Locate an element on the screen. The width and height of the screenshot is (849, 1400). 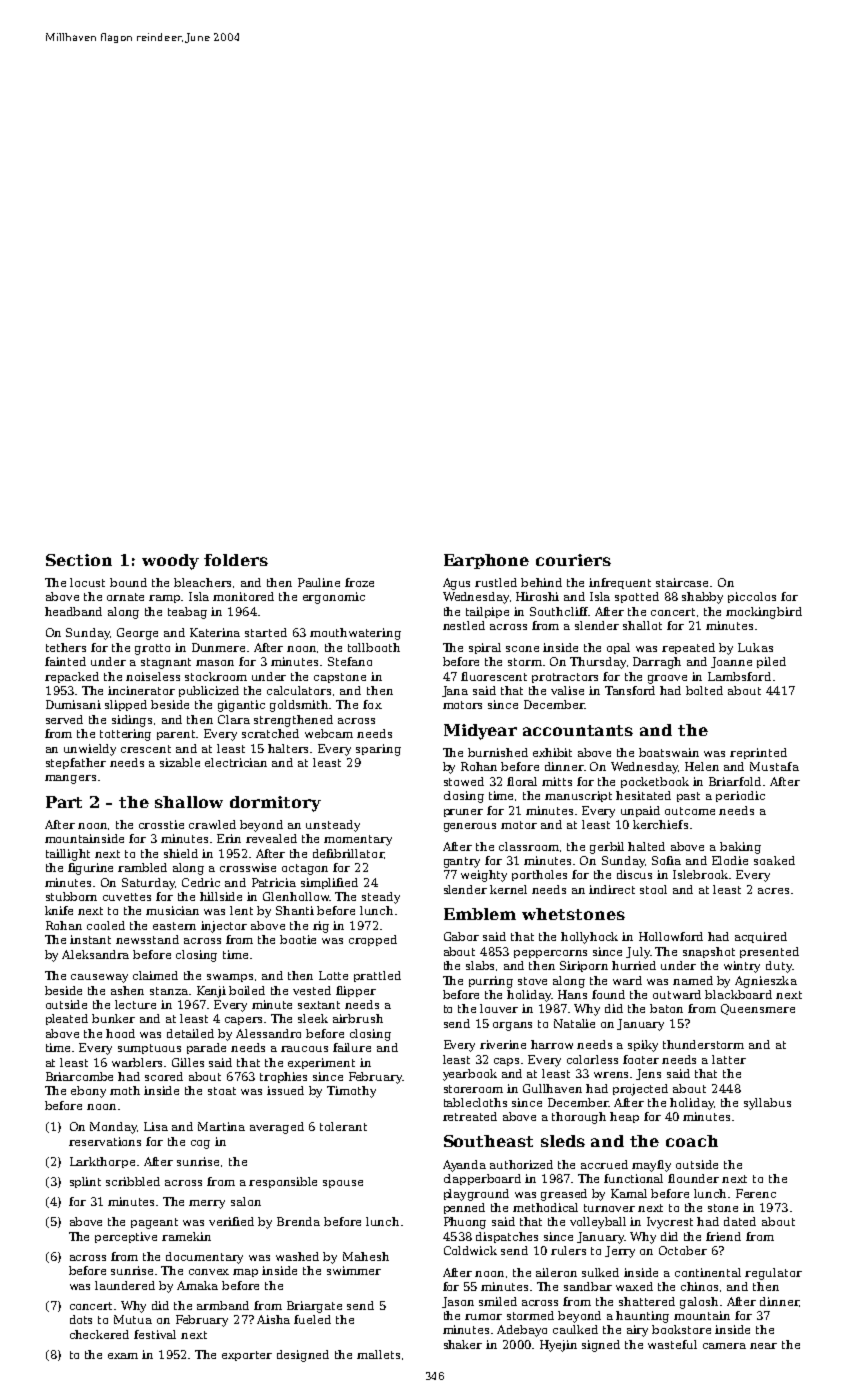
scribbled is located at coordinates (133, 1181).
